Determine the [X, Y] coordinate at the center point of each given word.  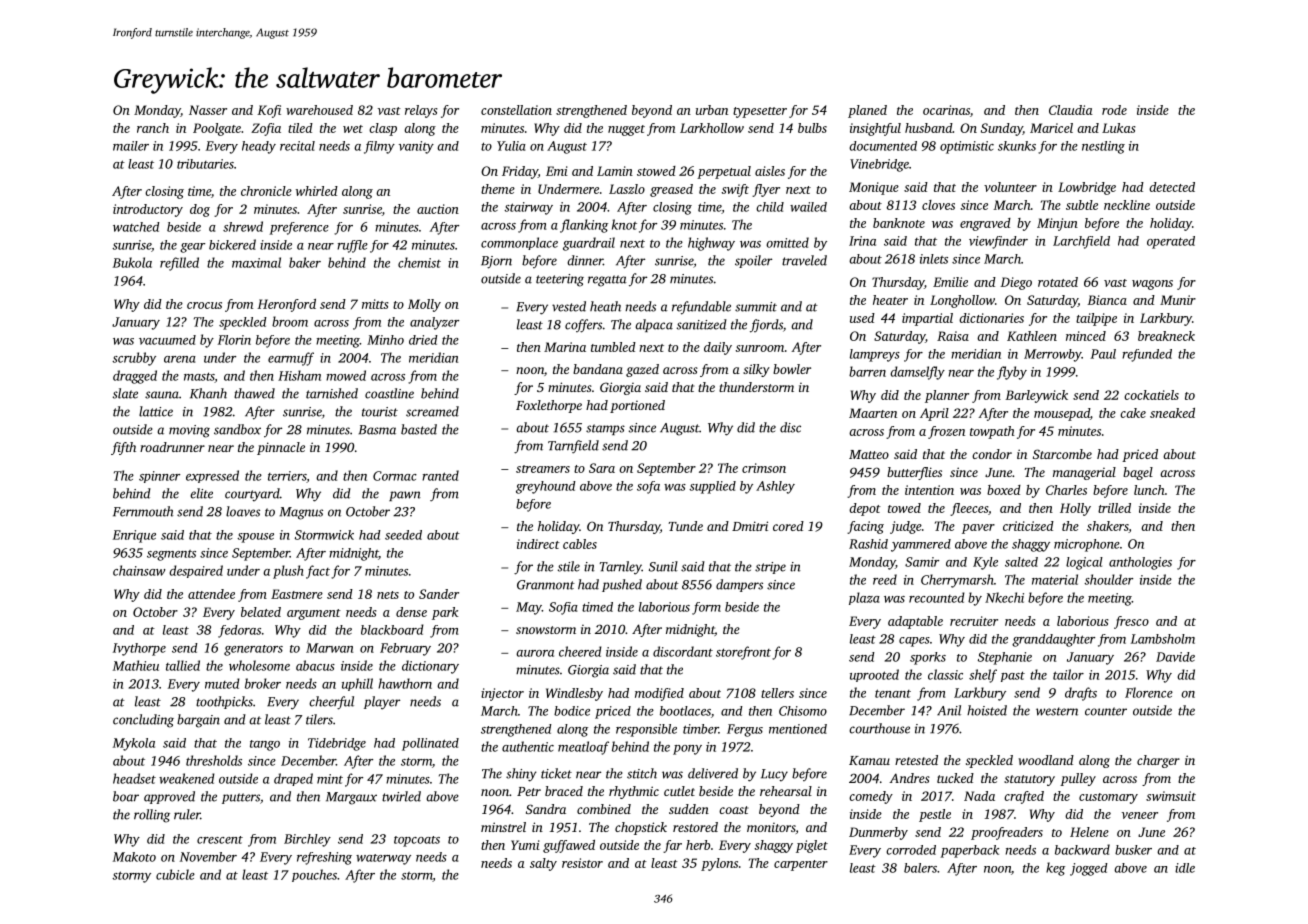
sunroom [760, 348]
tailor [1068, 674]
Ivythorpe [139, 649]
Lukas [1119, 128]
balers [920, 868]
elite [201, 493]
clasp [383, 129]
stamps [605, 429]
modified [659, 694]
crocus [204, 305]
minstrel [503, 827]
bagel [1138, 473]
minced [1086, 336]
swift [735, 190]
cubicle [175, 874]
